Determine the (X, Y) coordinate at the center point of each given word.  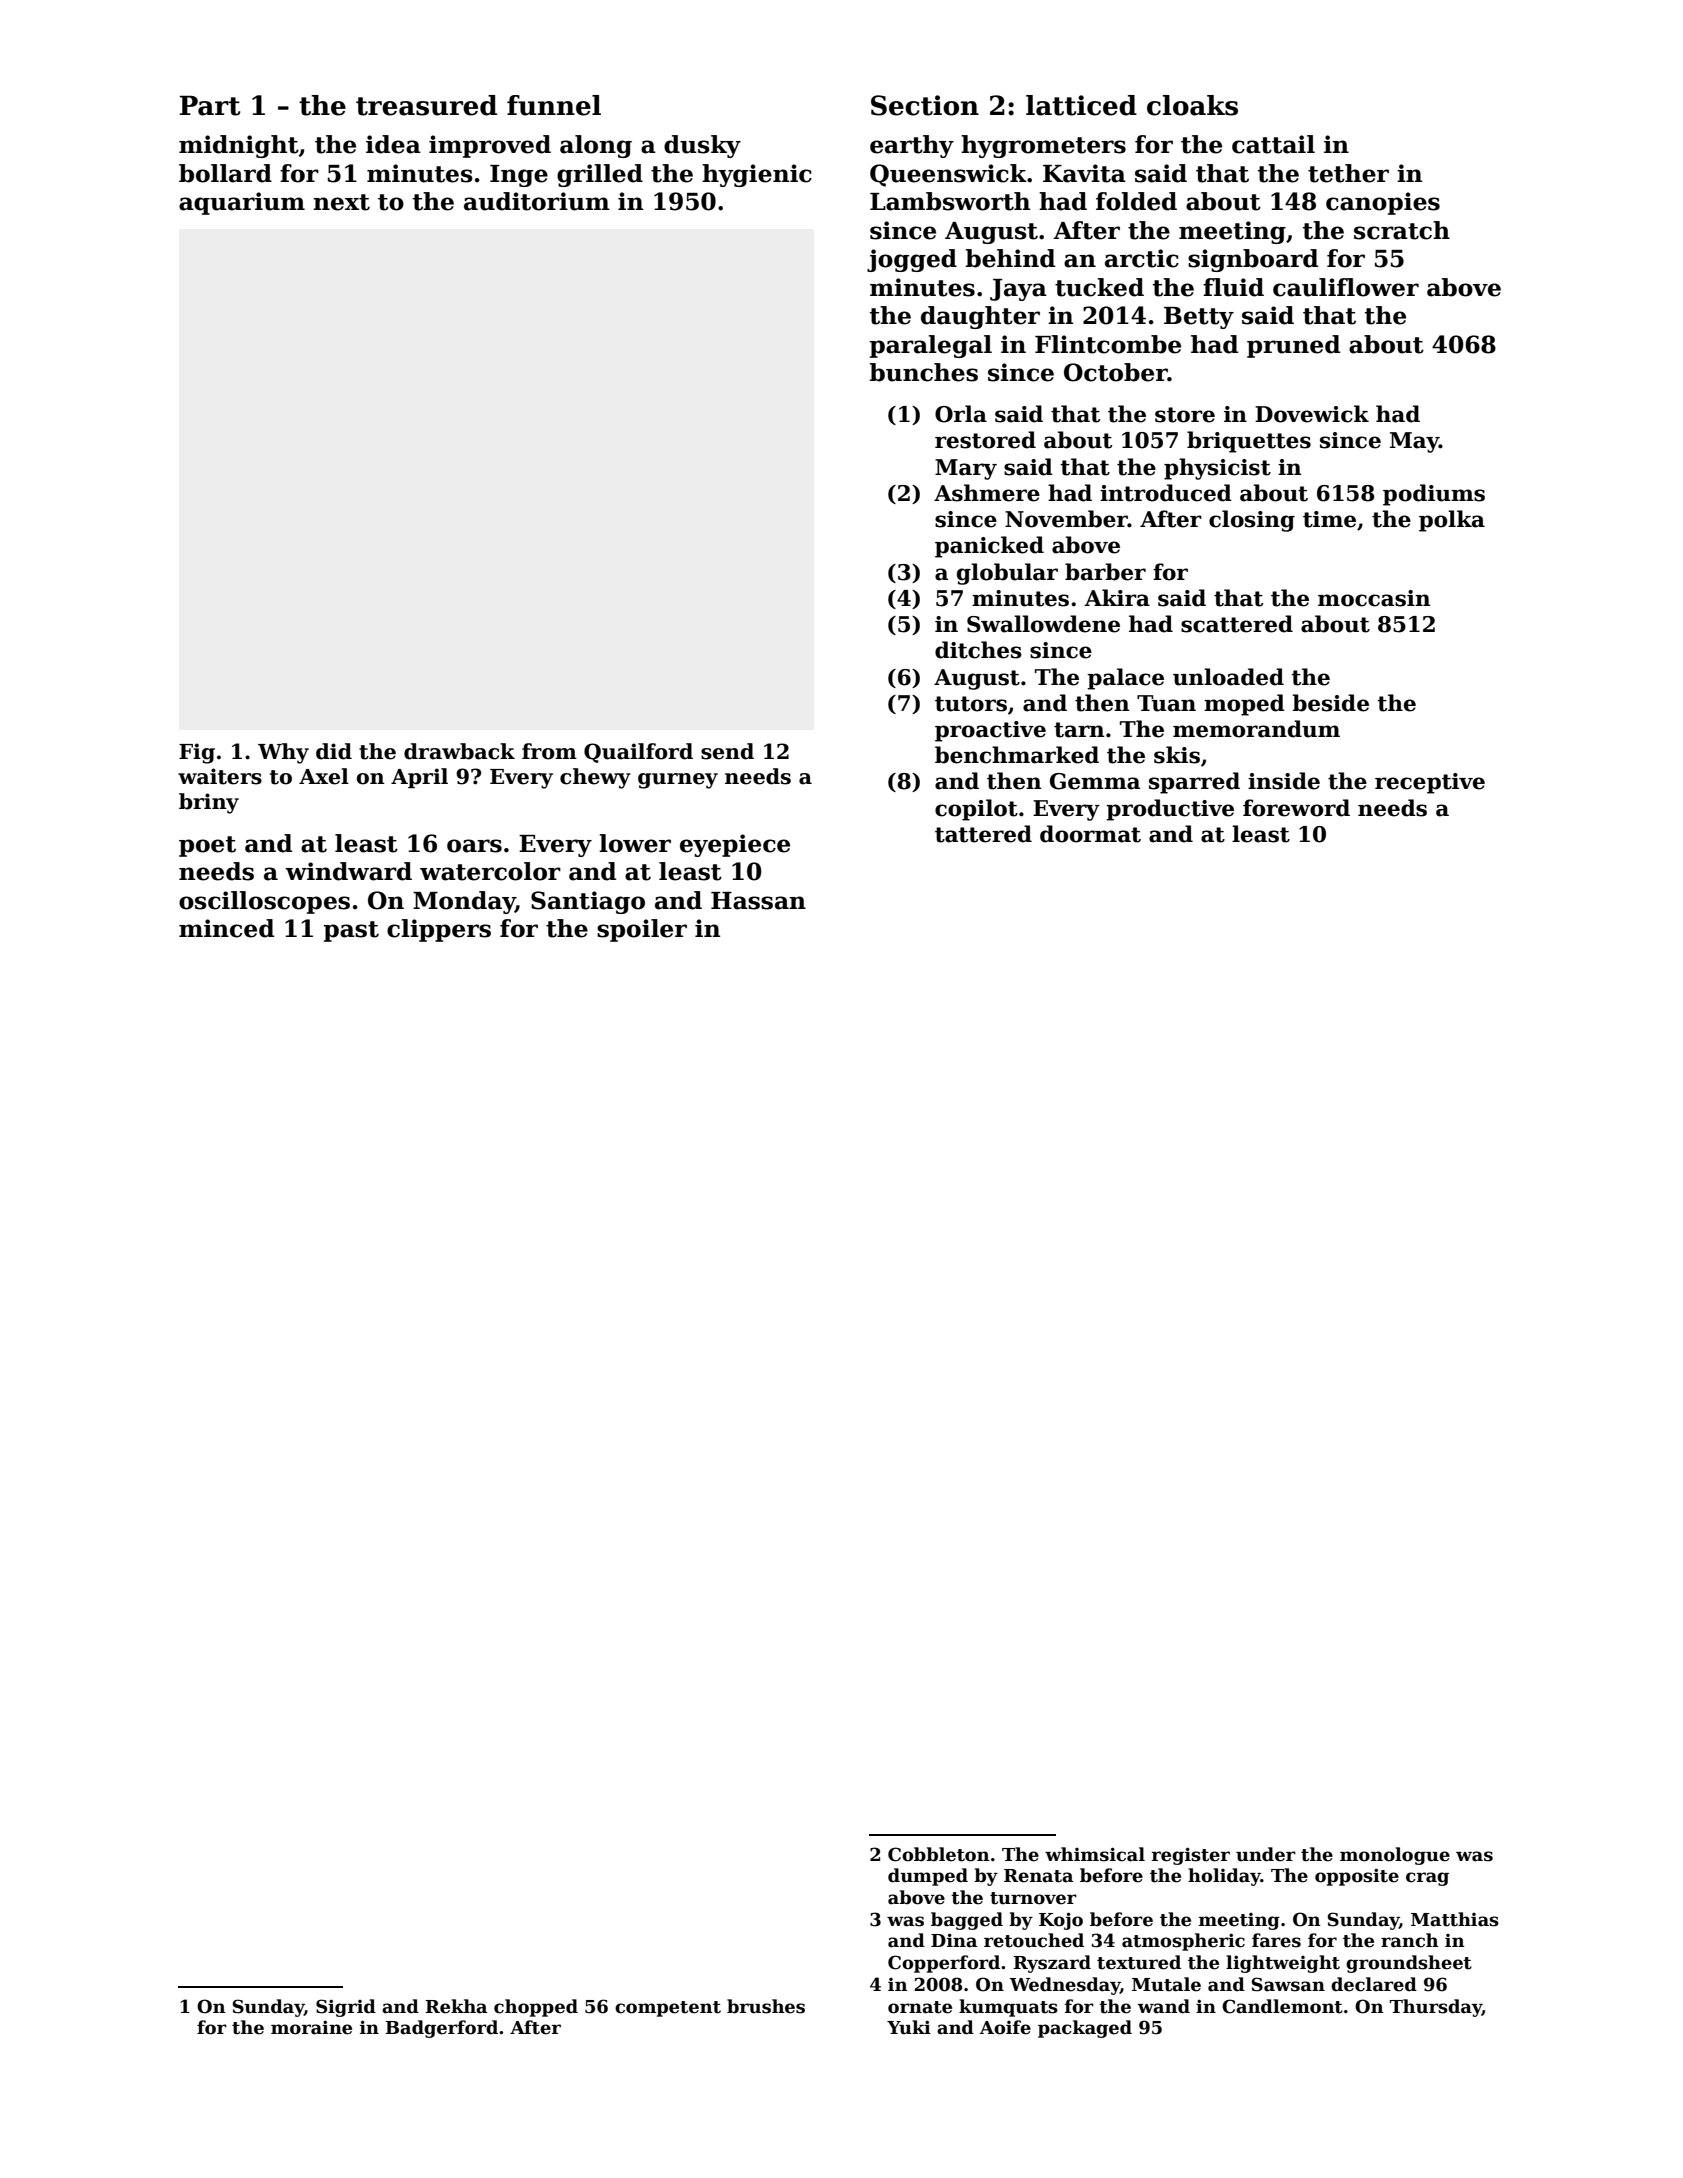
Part (210, 105)
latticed (1081, 105)
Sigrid (346, 2008)
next (341, 202)
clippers (439, 930)
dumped (928, 1877)
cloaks (1192, 105)
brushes (766, 2006)
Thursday (1436, 2008)
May (1414, 442)
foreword (1296, 808)
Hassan (758, 901)
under (1266, 1854)
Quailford (638, 753)
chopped (536, 2008)
